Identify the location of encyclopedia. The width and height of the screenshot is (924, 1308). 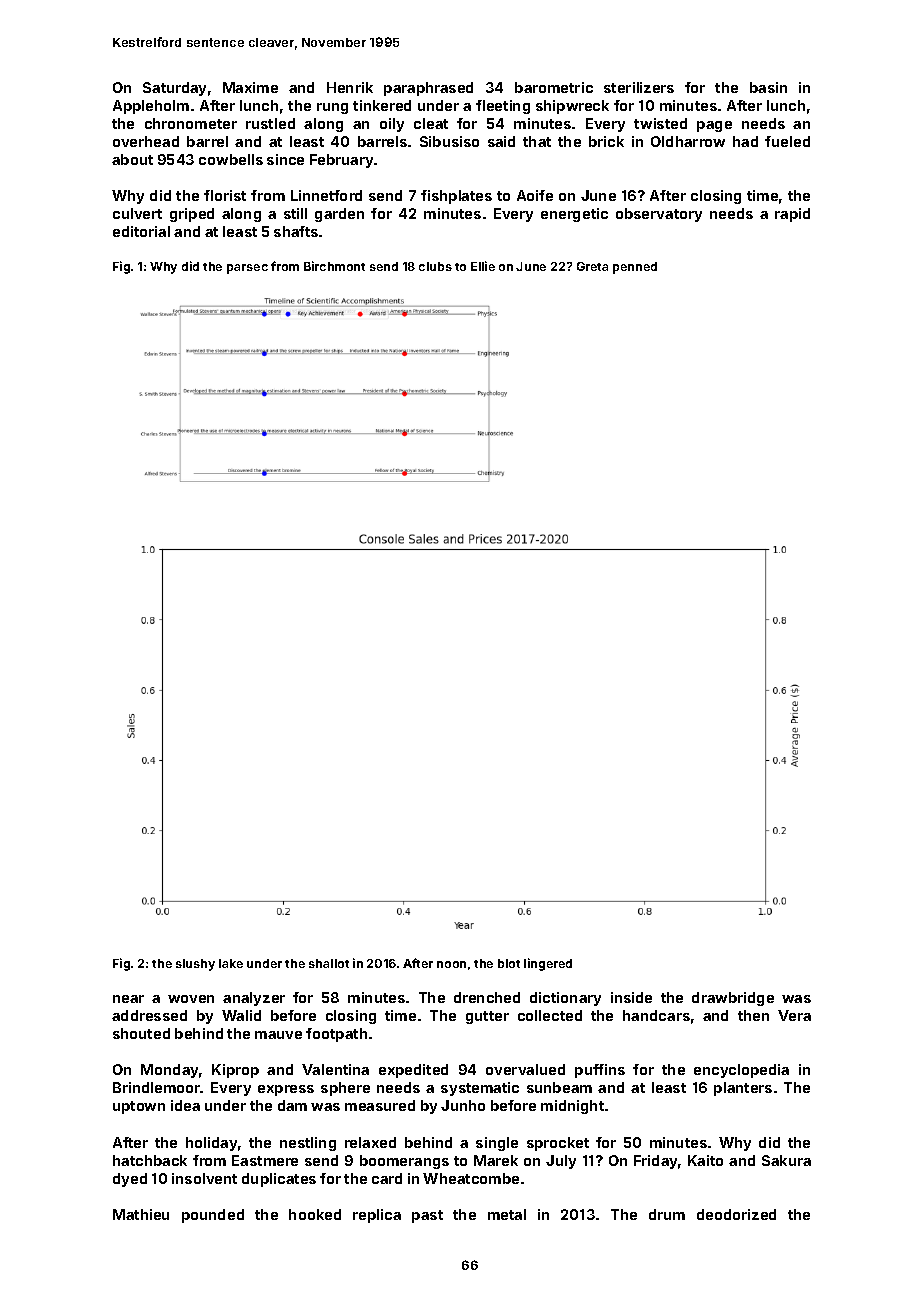
(741, 1071).
